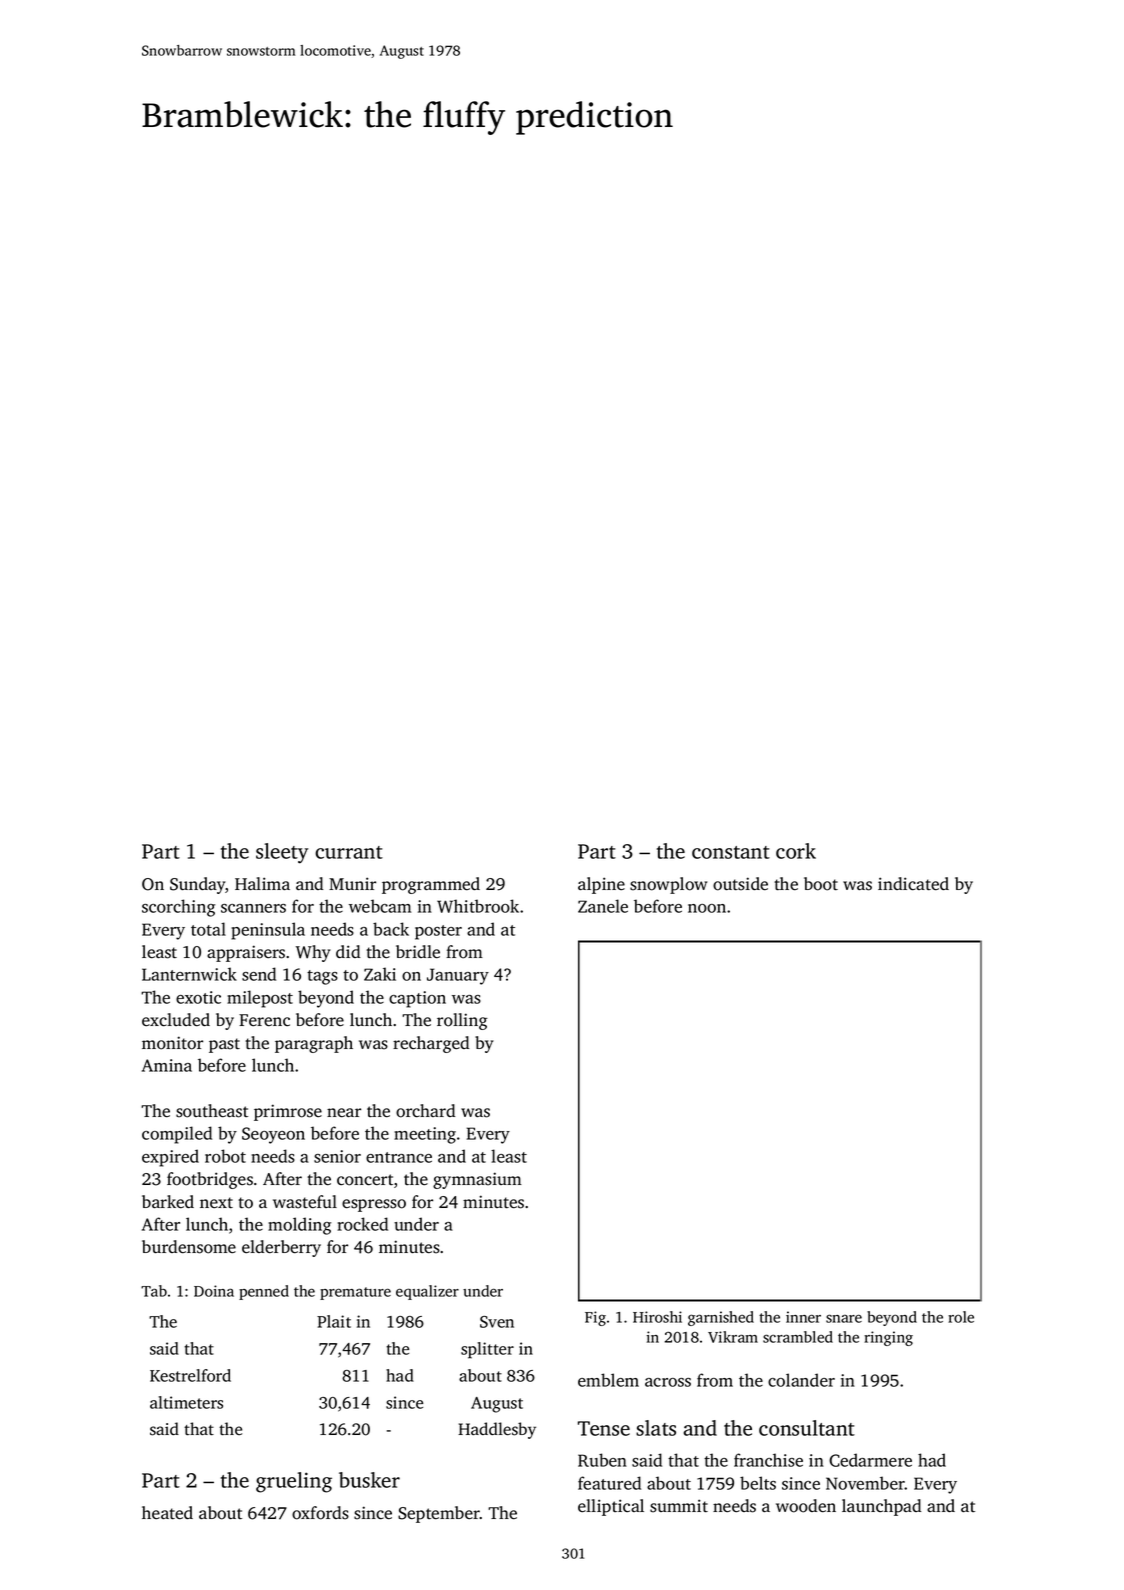 This screenshot has height=1590, width=1124. I want to click on indicated, so click(913, 884).
